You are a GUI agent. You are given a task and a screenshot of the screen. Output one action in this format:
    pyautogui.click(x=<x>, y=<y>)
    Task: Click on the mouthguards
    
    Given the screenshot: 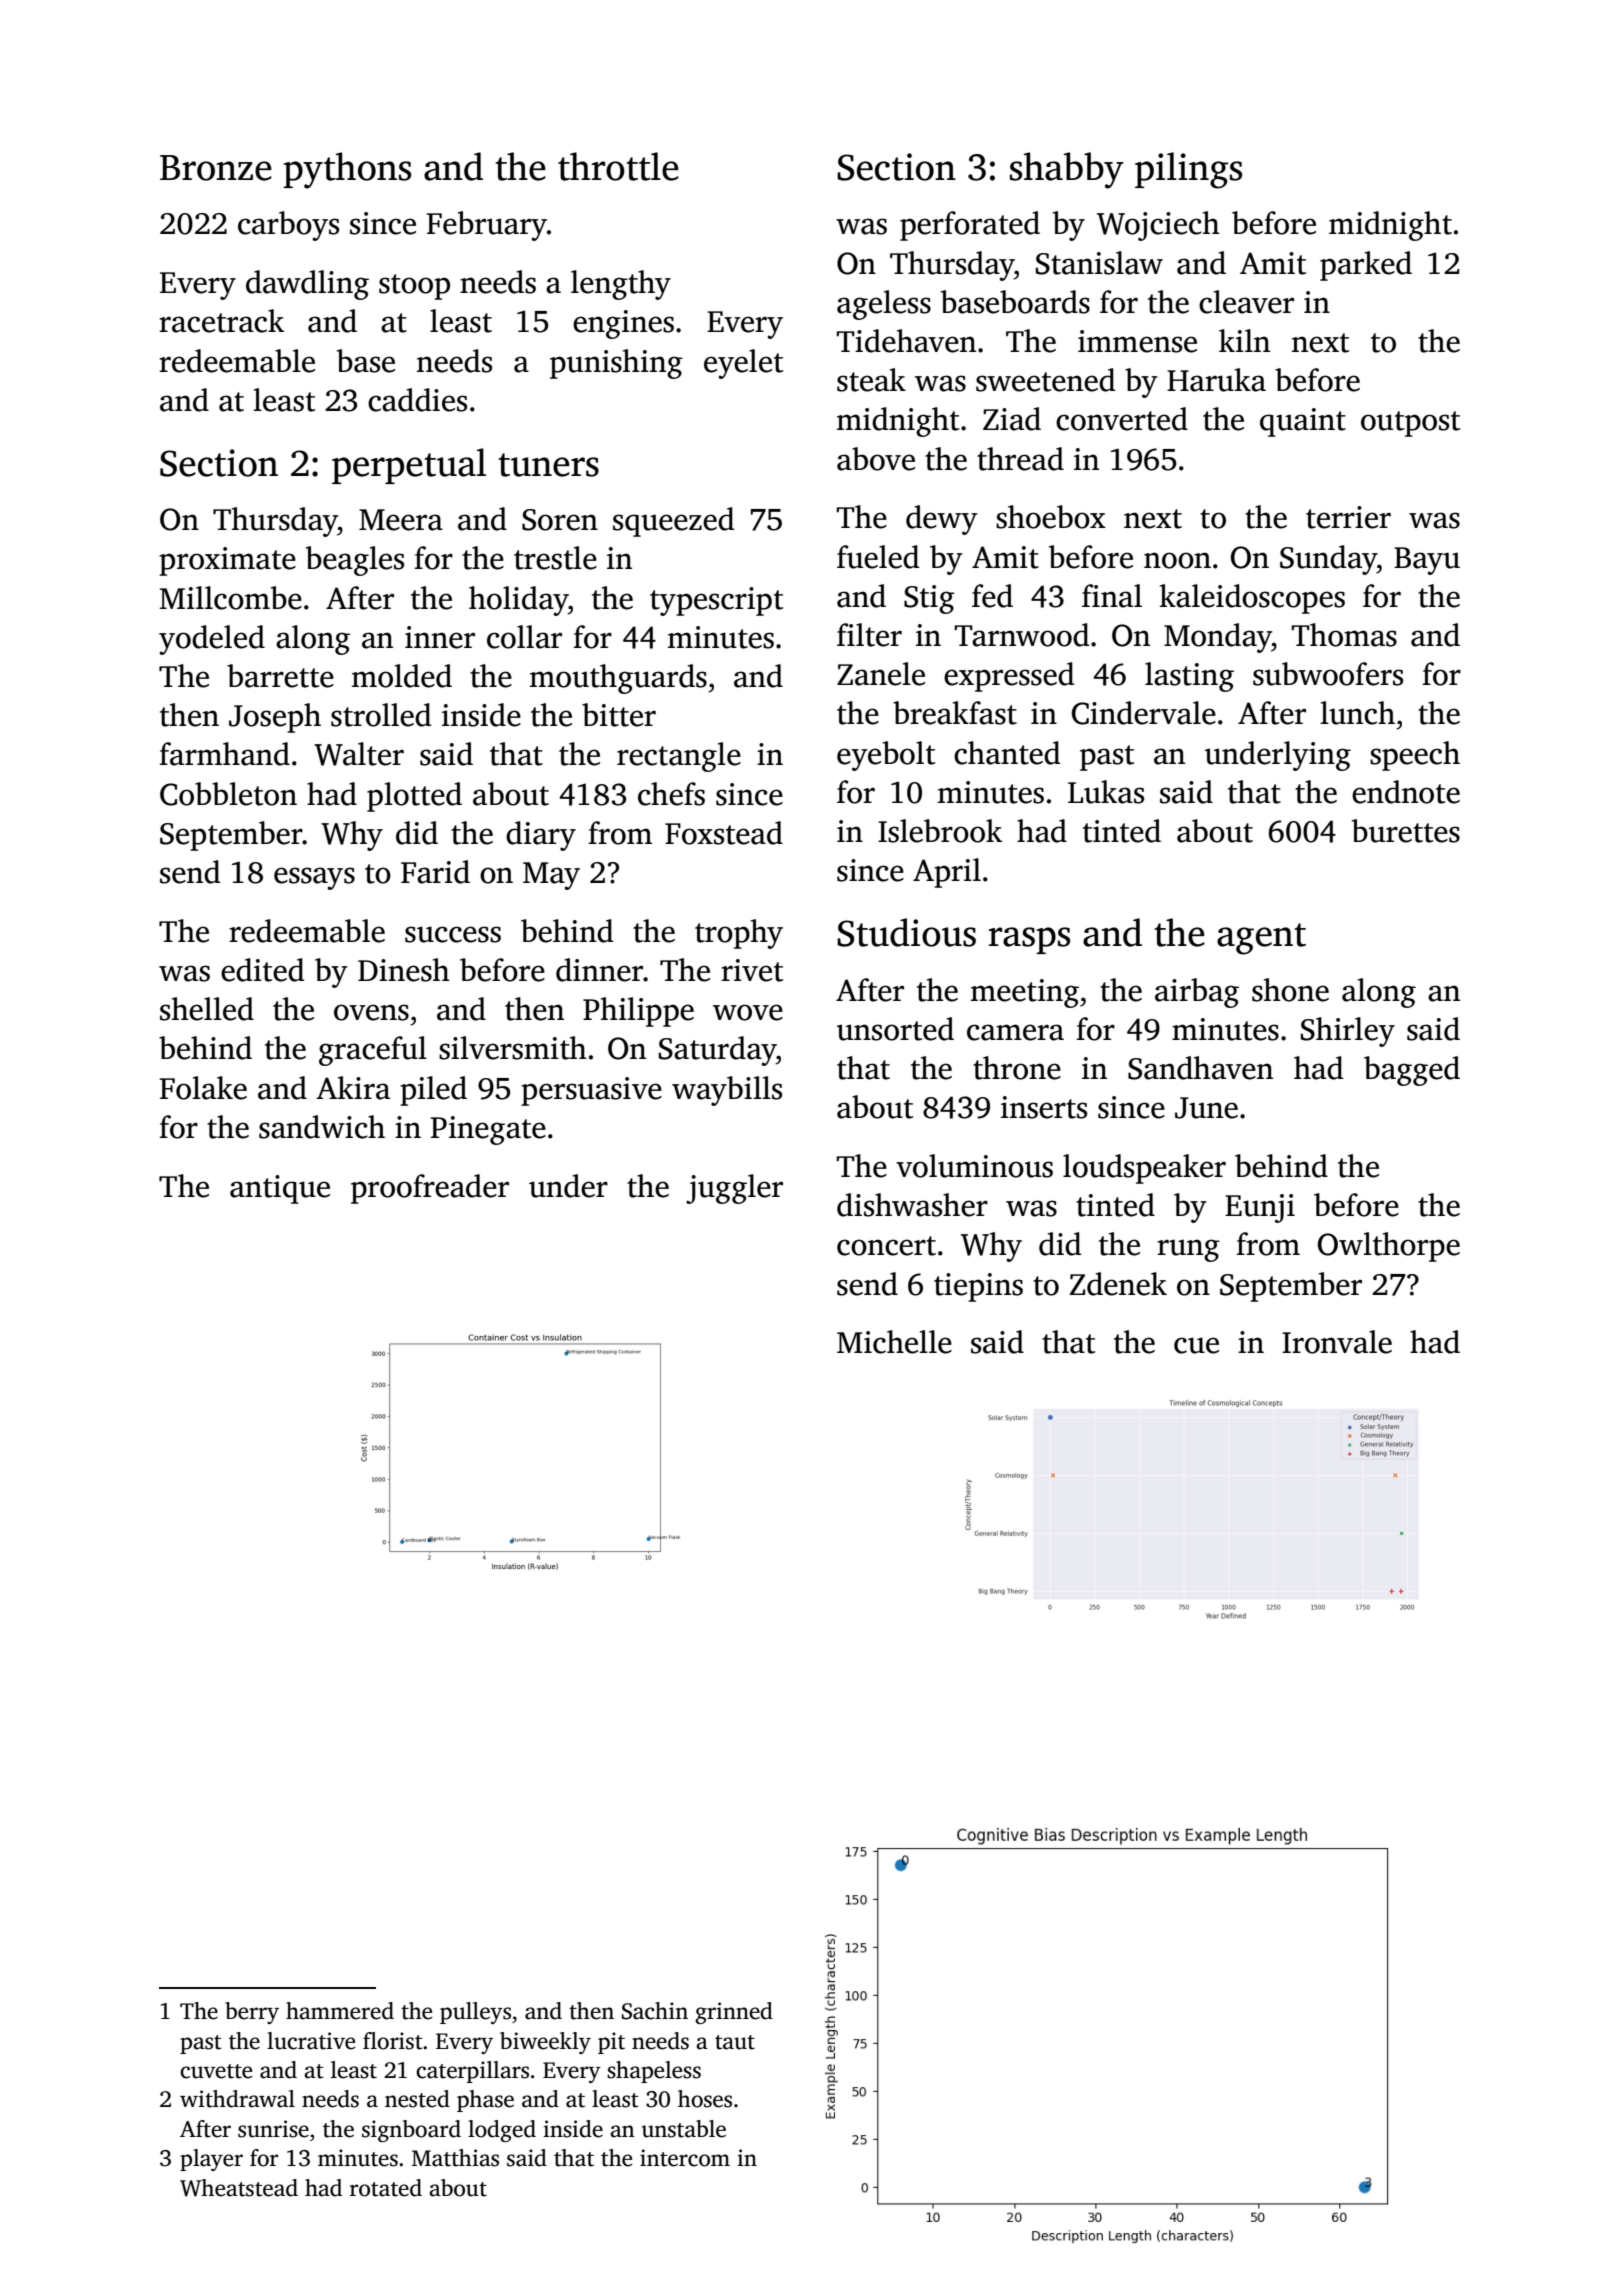 What is the action you would take?
    pyautogui.click(x=618, y=679)
